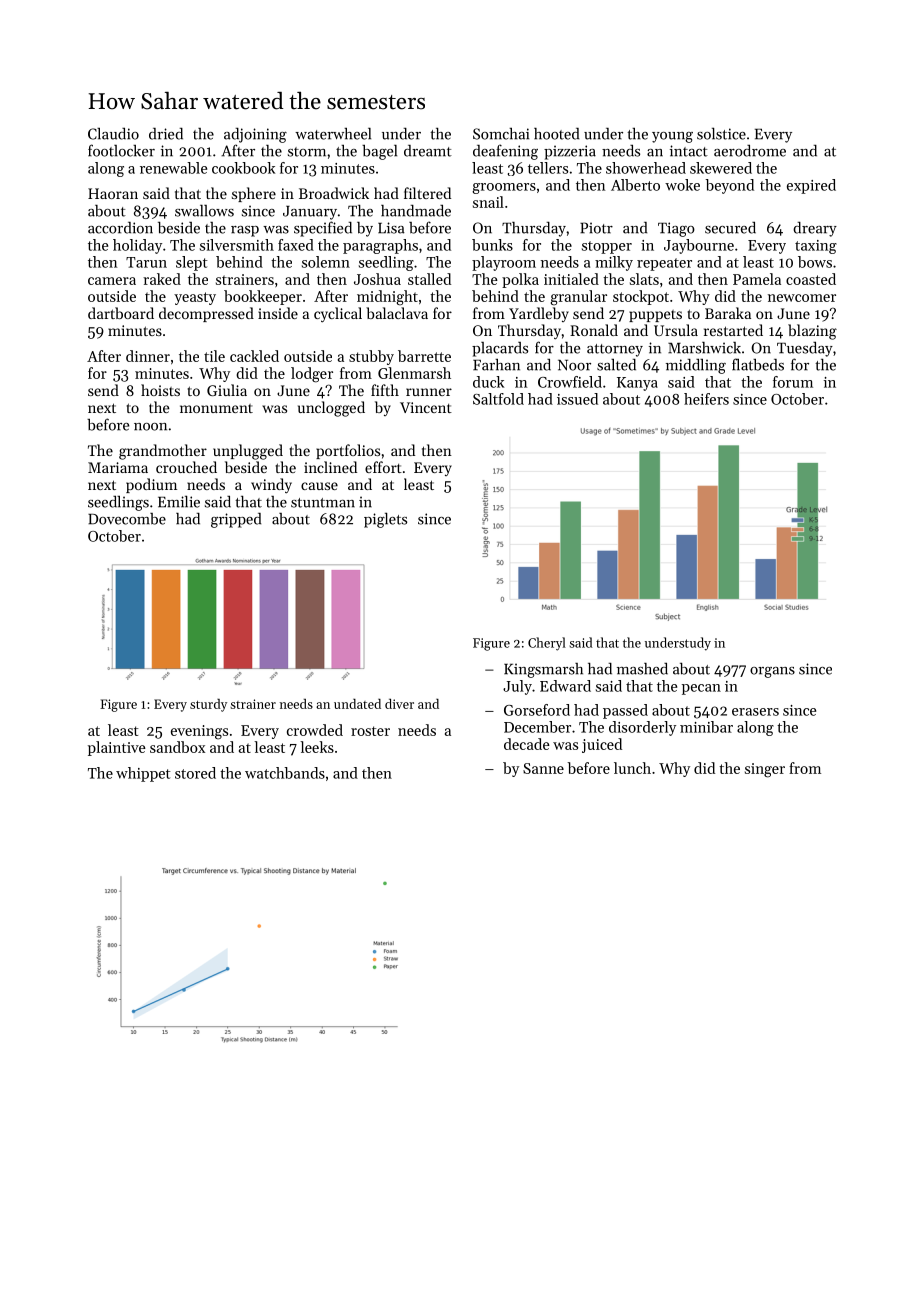  What do you see at coordinates (255, 135) in the page?
I see `adjoining` at bounding box center [255, 135].
